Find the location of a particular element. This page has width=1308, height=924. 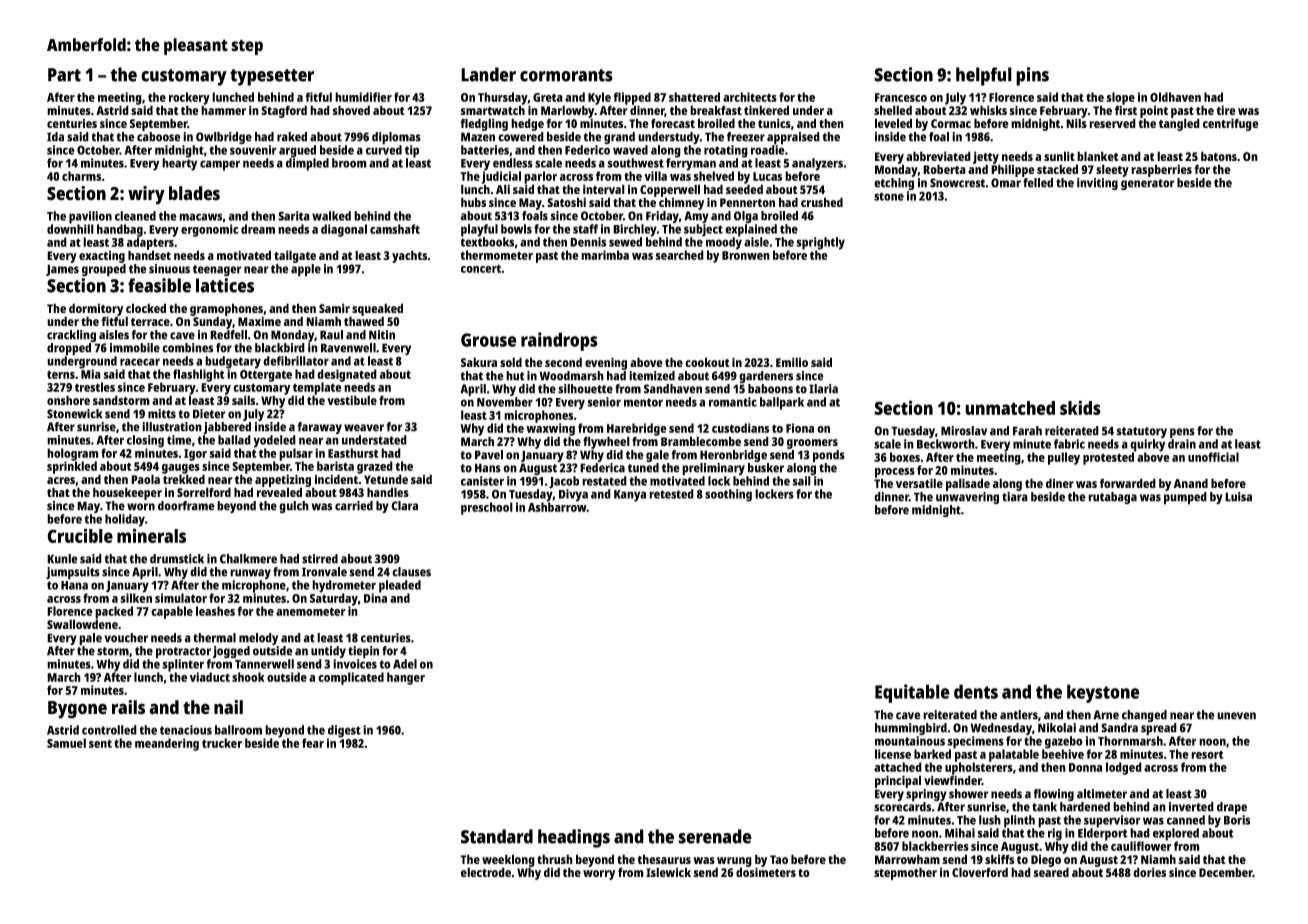

unwavering is located at coordinates (967, 498).
